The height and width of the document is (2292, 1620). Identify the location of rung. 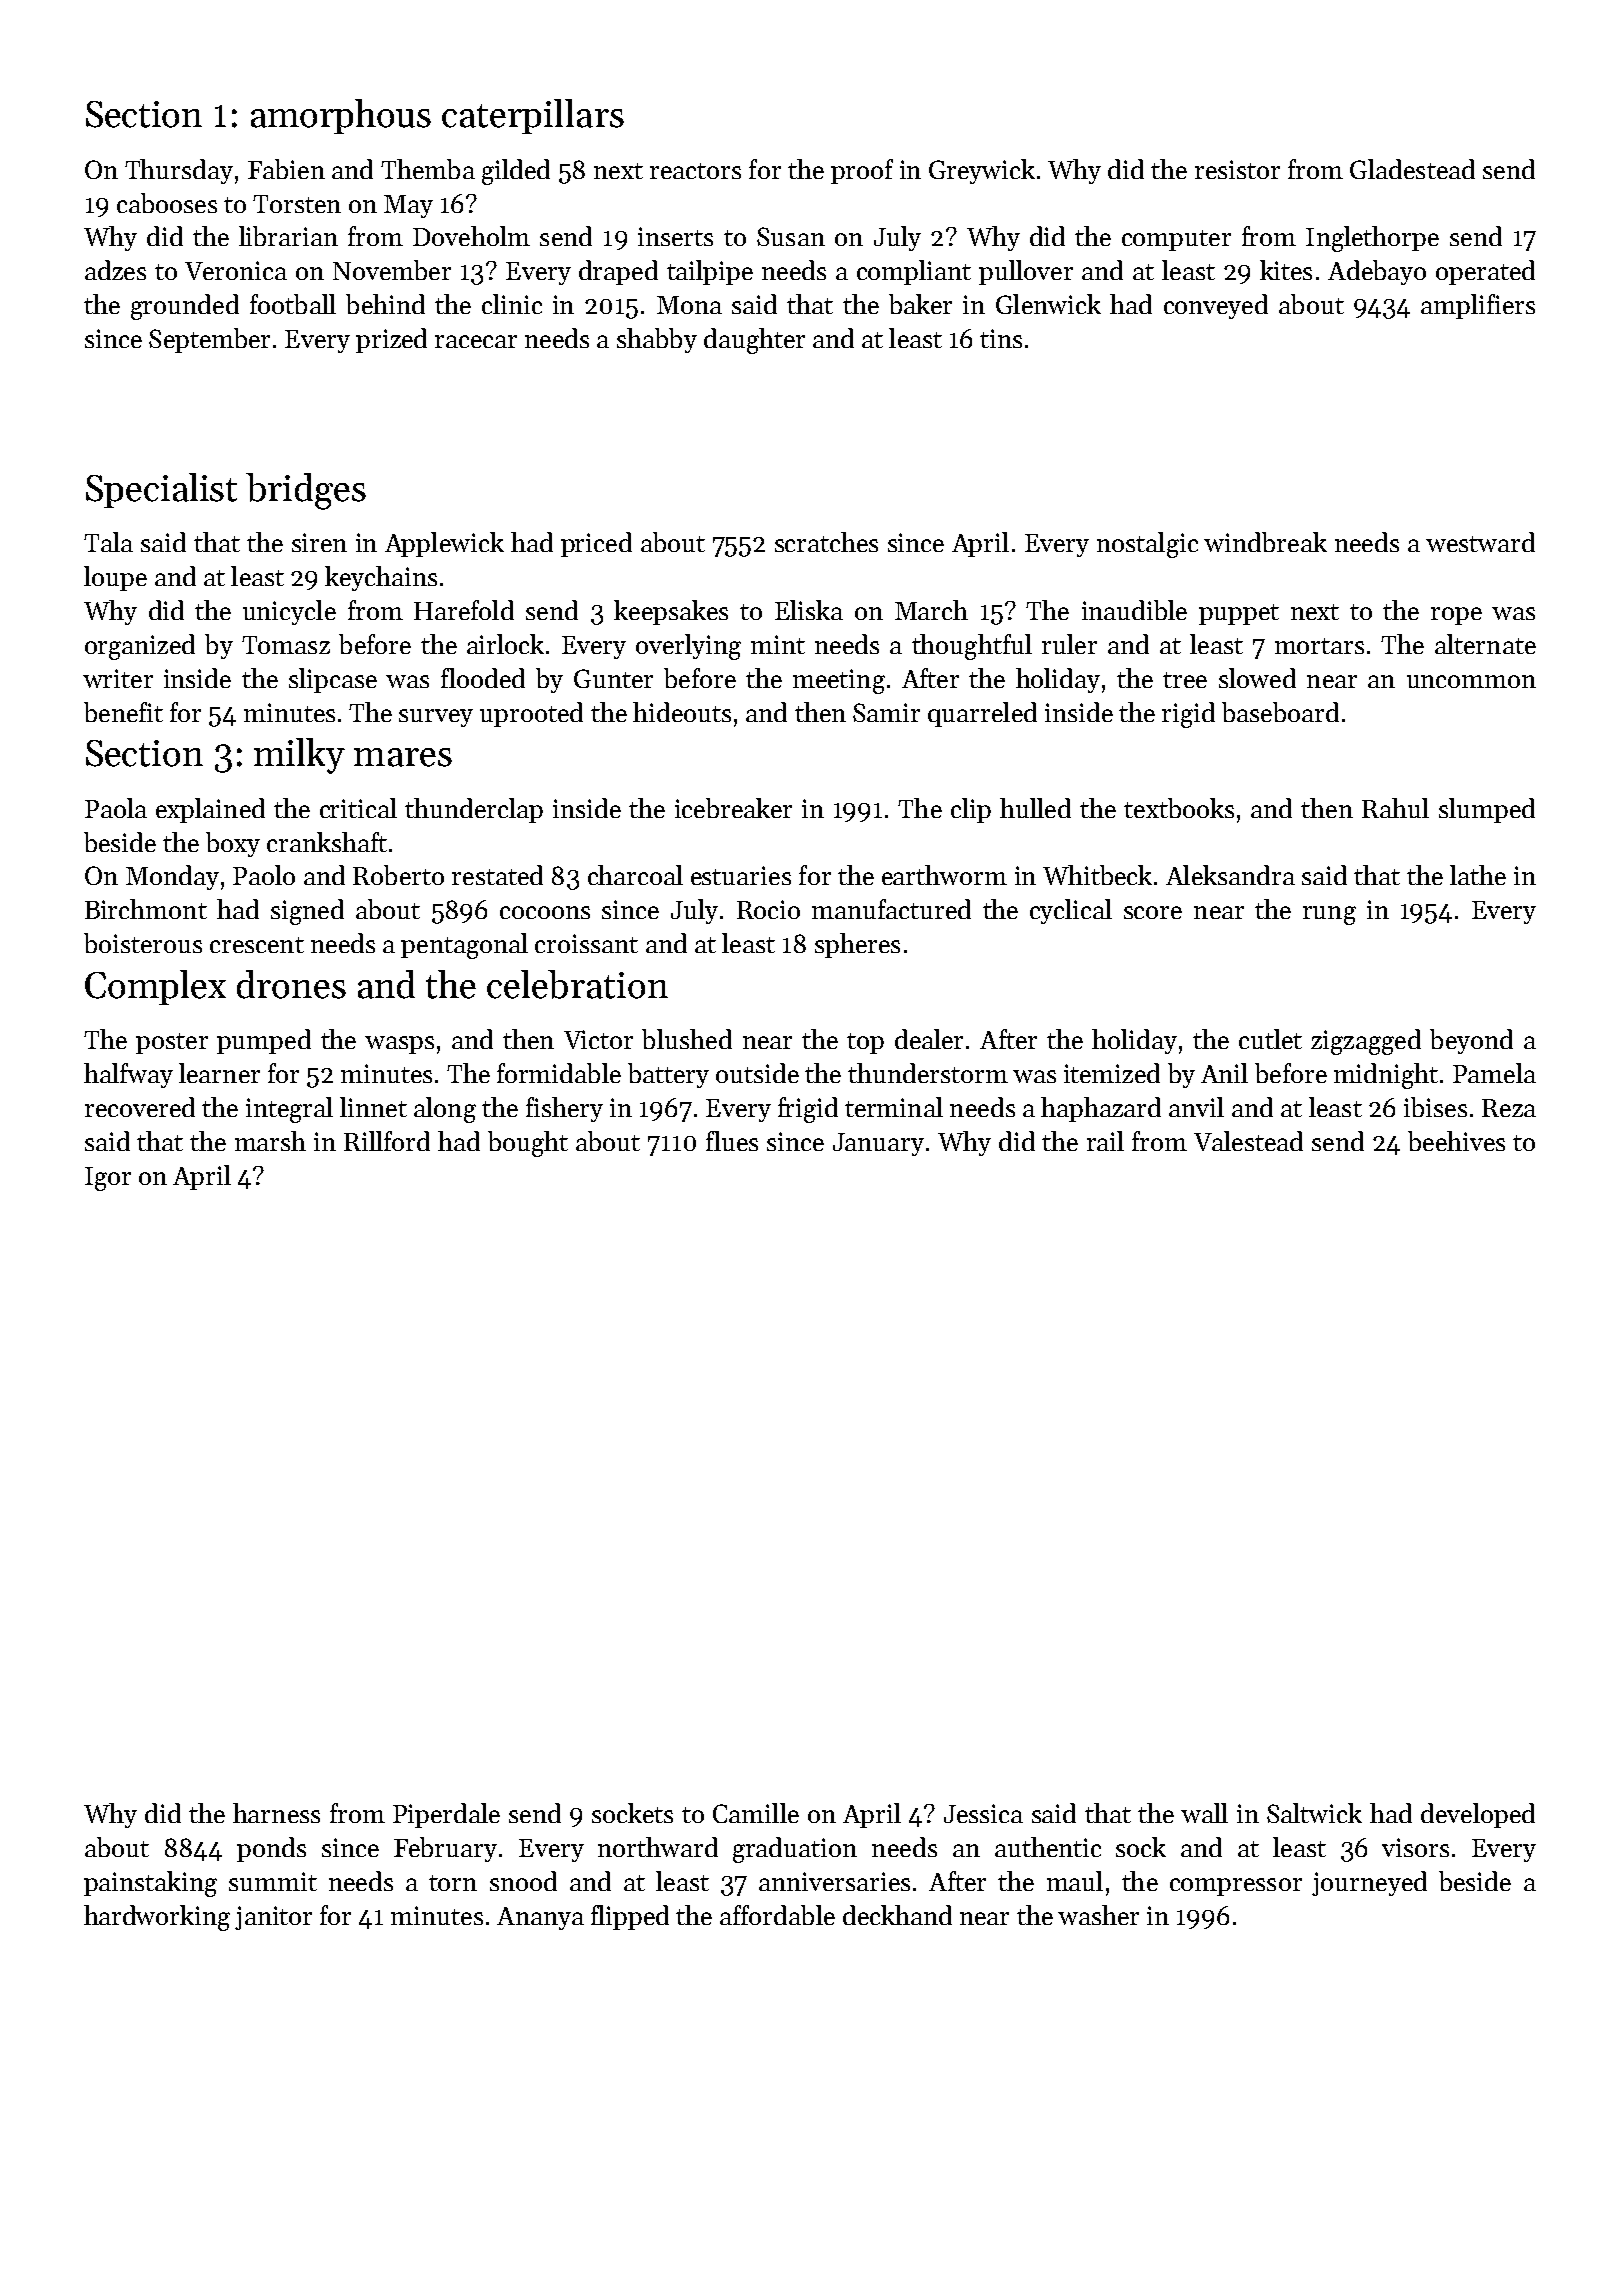
(1329, 915).
